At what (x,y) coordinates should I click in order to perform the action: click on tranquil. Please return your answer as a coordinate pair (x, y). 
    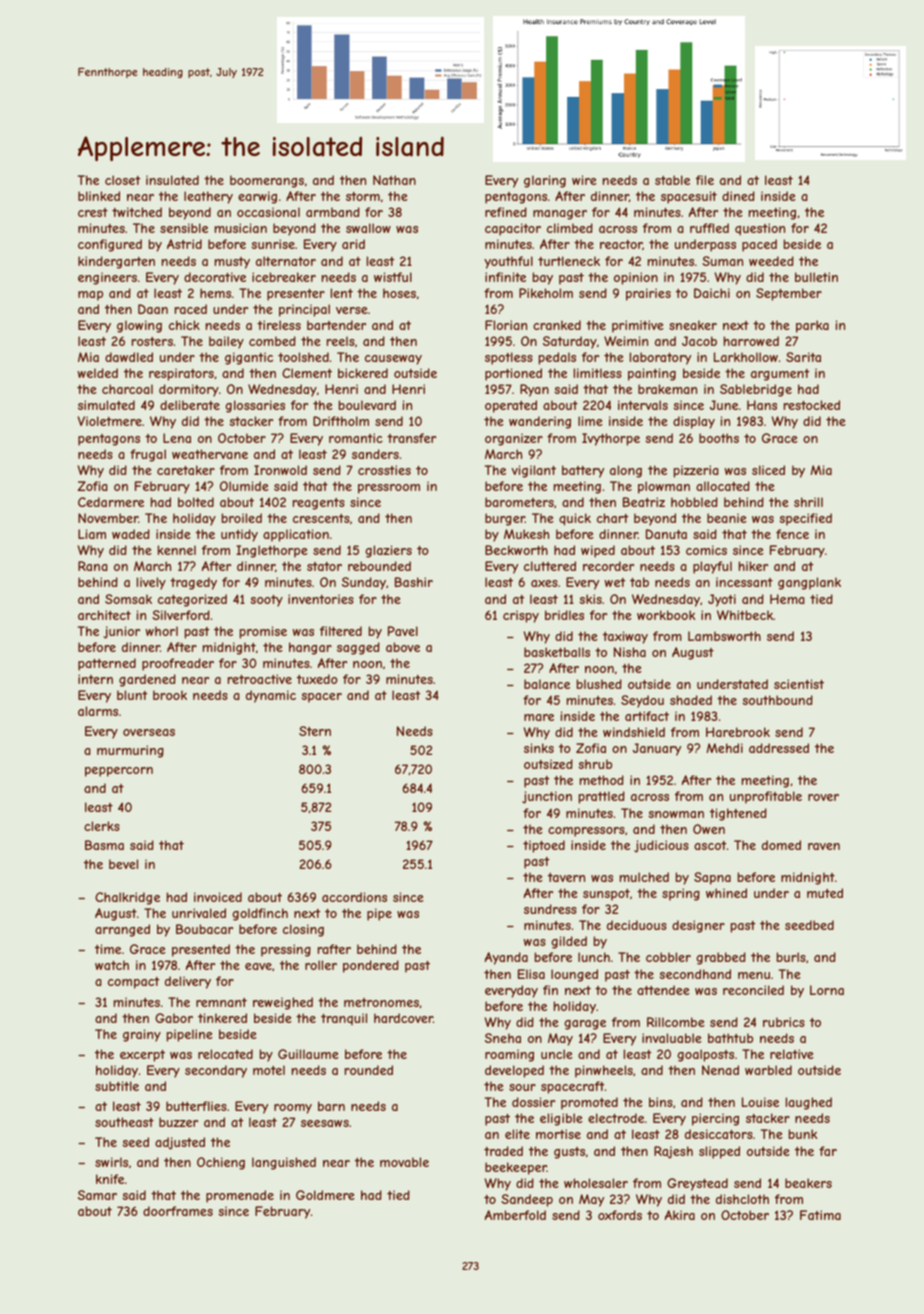
    Looking at the image, I should click on (344, 1019).
